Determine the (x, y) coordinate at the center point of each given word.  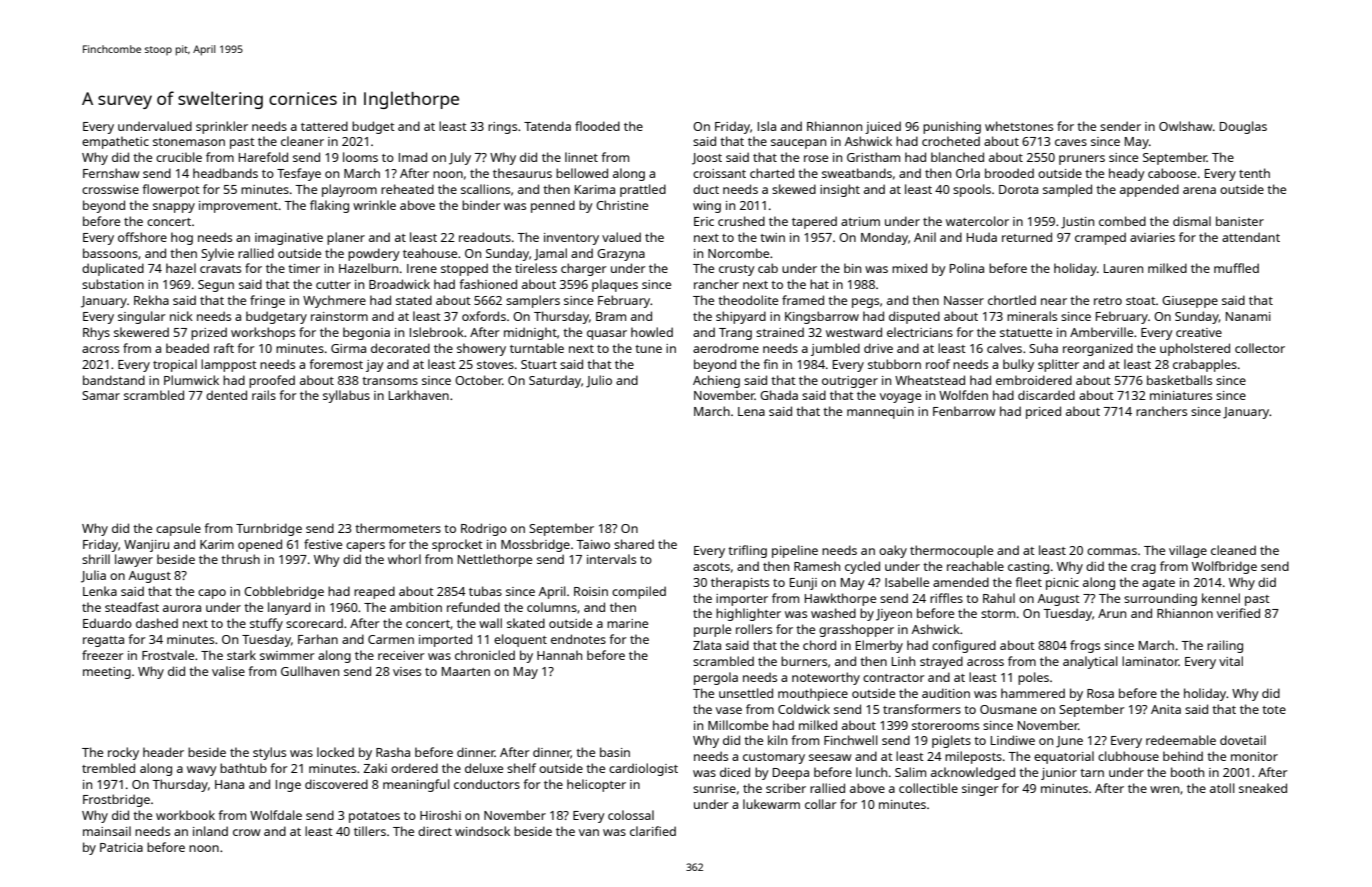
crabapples (1205, 365)
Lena (751, 411)
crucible (179, 157)
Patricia (121, 847)
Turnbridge (269, 529)
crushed (741, 221)
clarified (653, 831)
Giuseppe (1190, 302)
